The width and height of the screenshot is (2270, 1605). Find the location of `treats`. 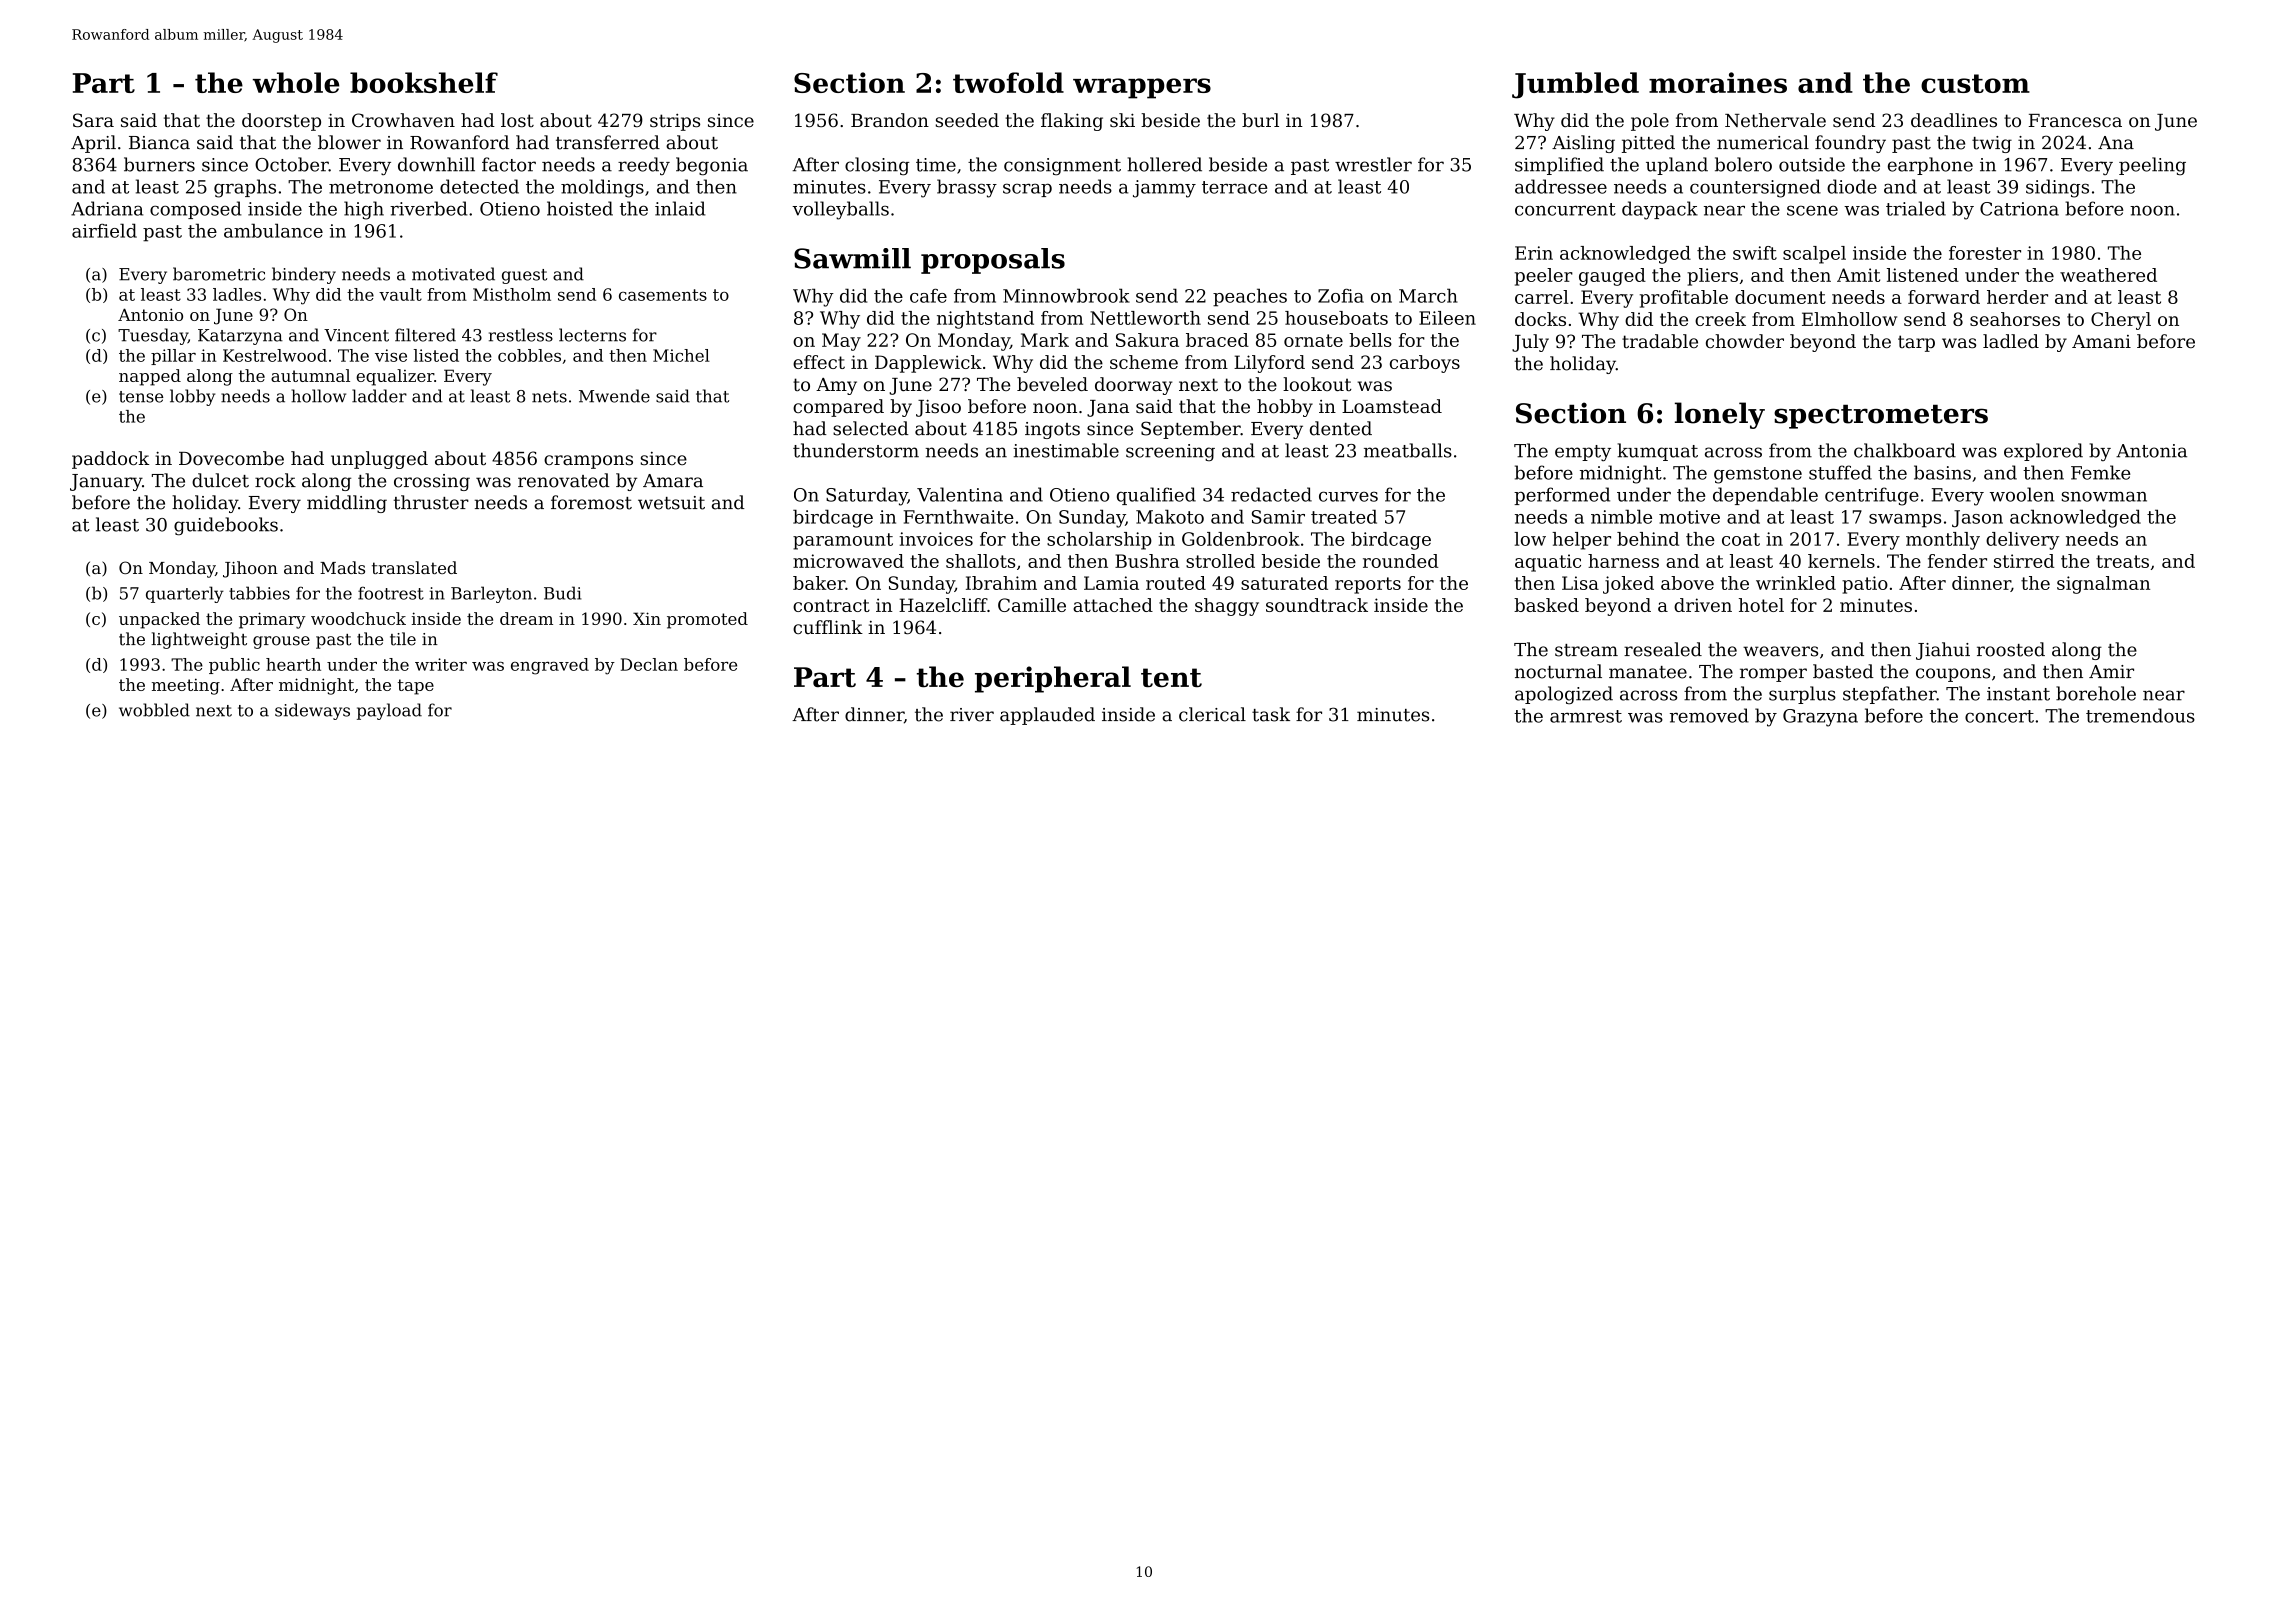

treats is located at coordinates (2122, 561).
